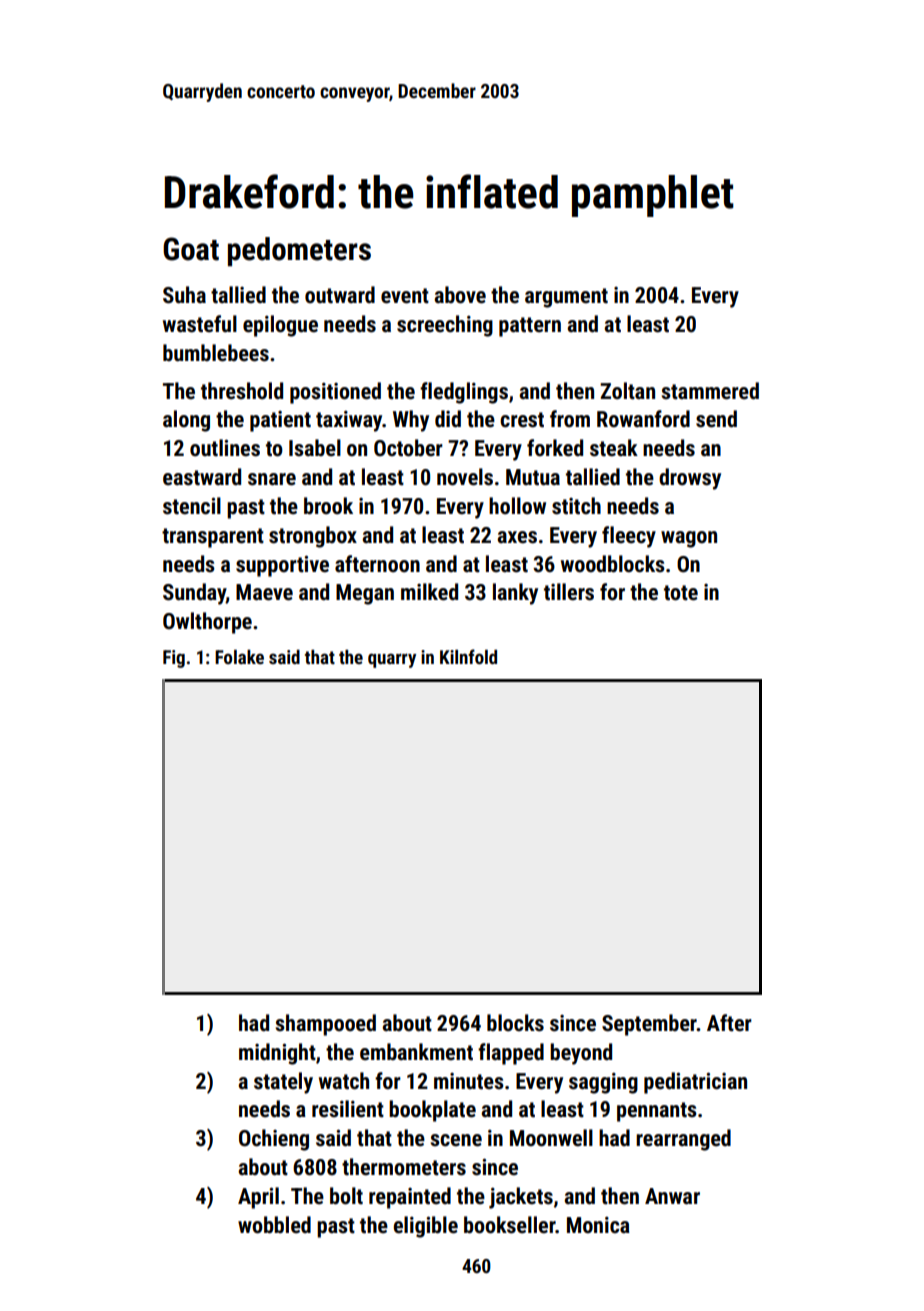  What do you see at coordinates (681, 593) in the screenshot?
I see `tote` at bounding box center [681, 593].
